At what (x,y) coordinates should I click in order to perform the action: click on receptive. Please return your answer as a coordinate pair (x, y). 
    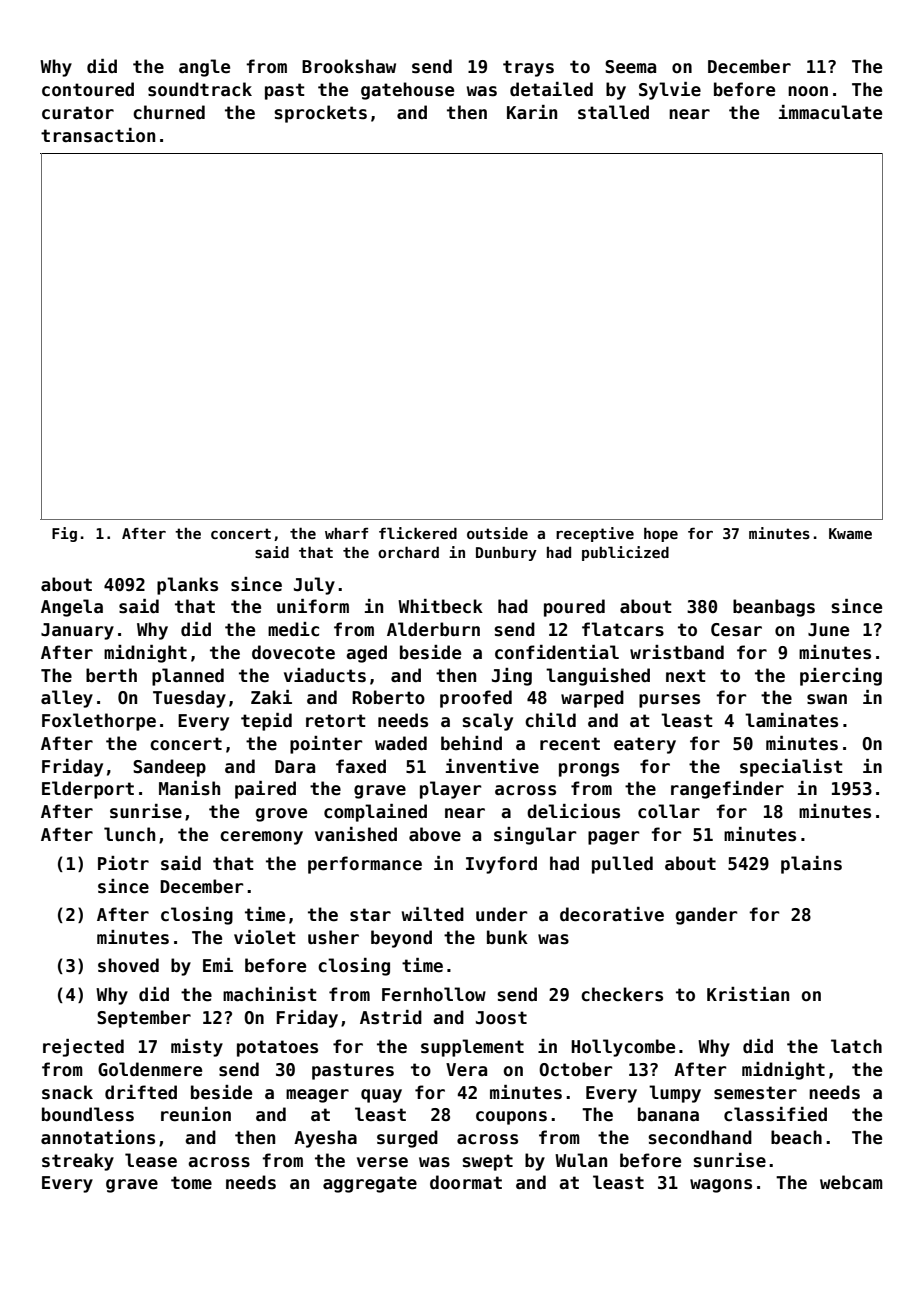
    Looking at the image, I should click on (595, 534).
